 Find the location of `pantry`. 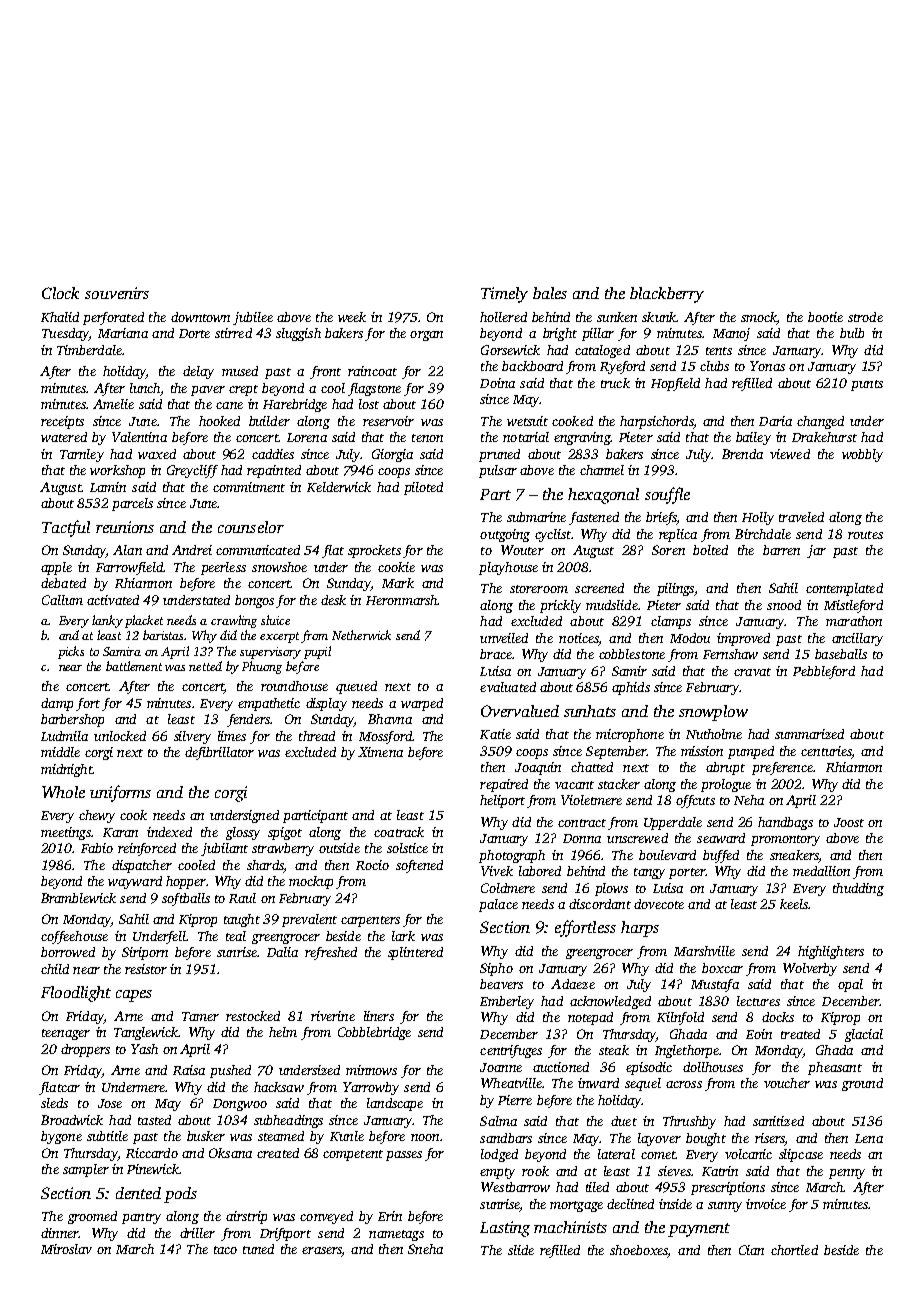

pantry is located at coordinates (141, 1218).
